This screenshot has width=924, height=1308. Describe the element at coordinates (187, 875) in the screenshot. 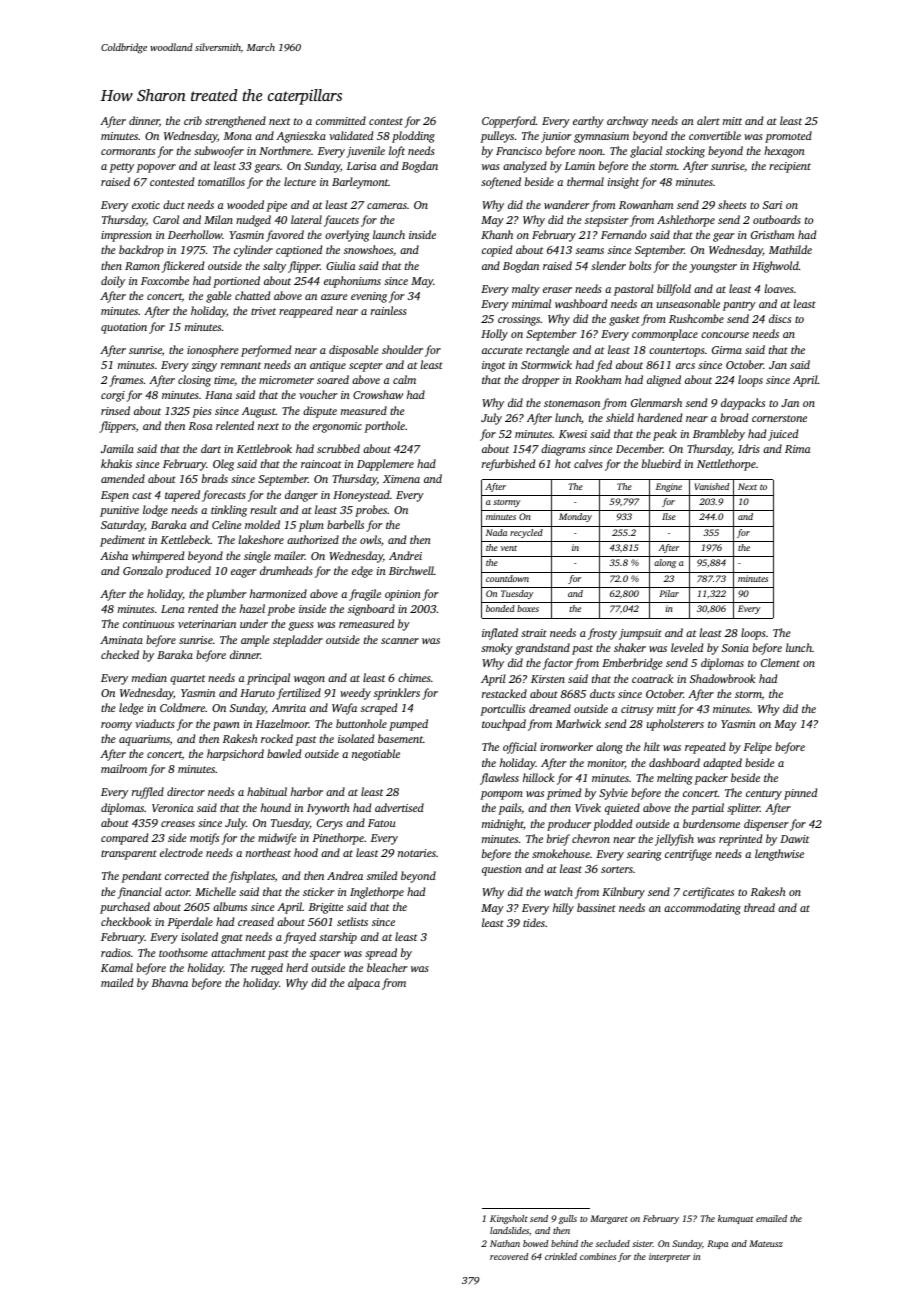

I see `corrected` at that location.
